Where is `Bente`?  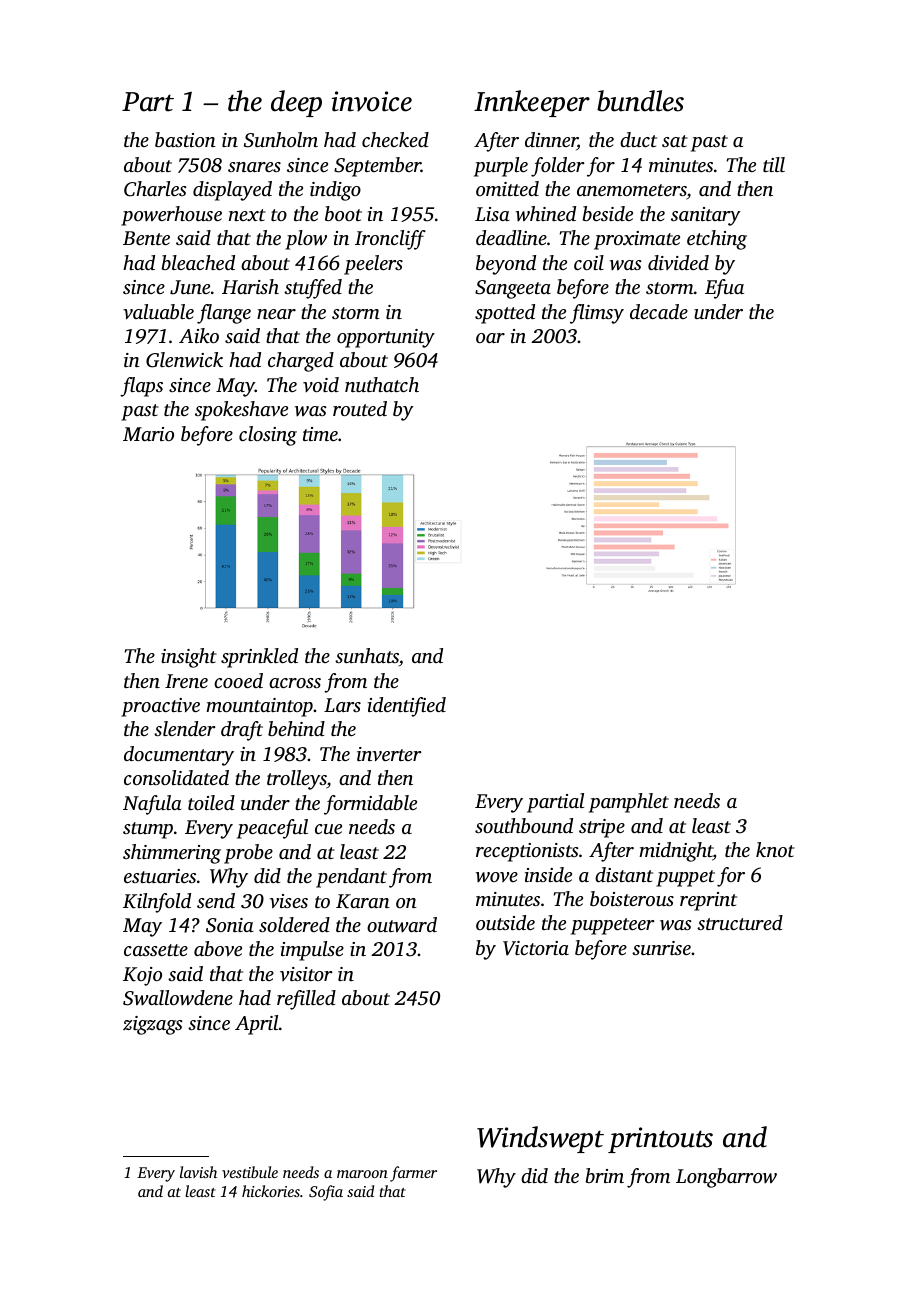
Bente is located at coordinates (146, 238).
